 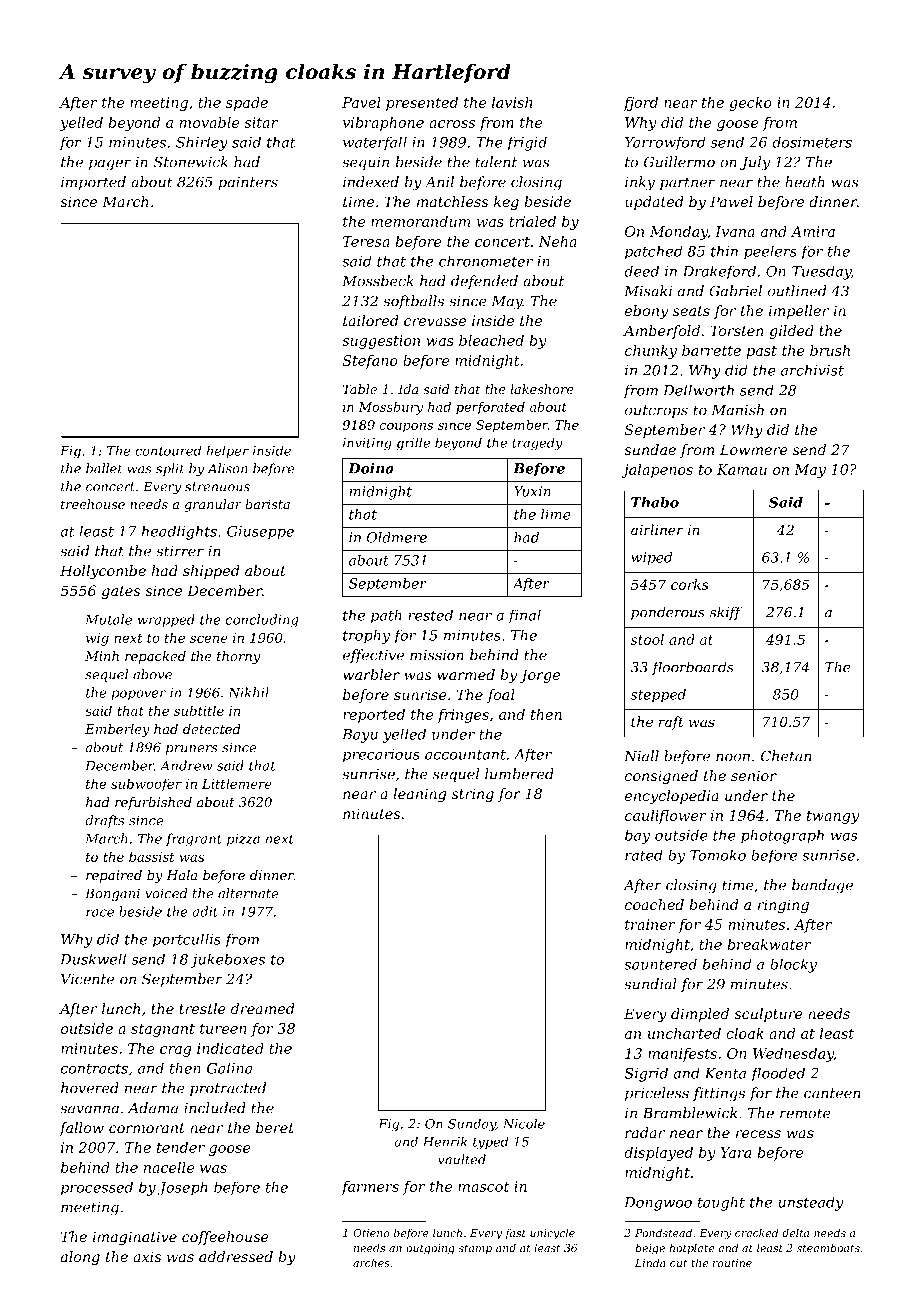 What do you see at coordinates (155, 657) in the page?
I see `repacked` at bounding box center [155, 657].
